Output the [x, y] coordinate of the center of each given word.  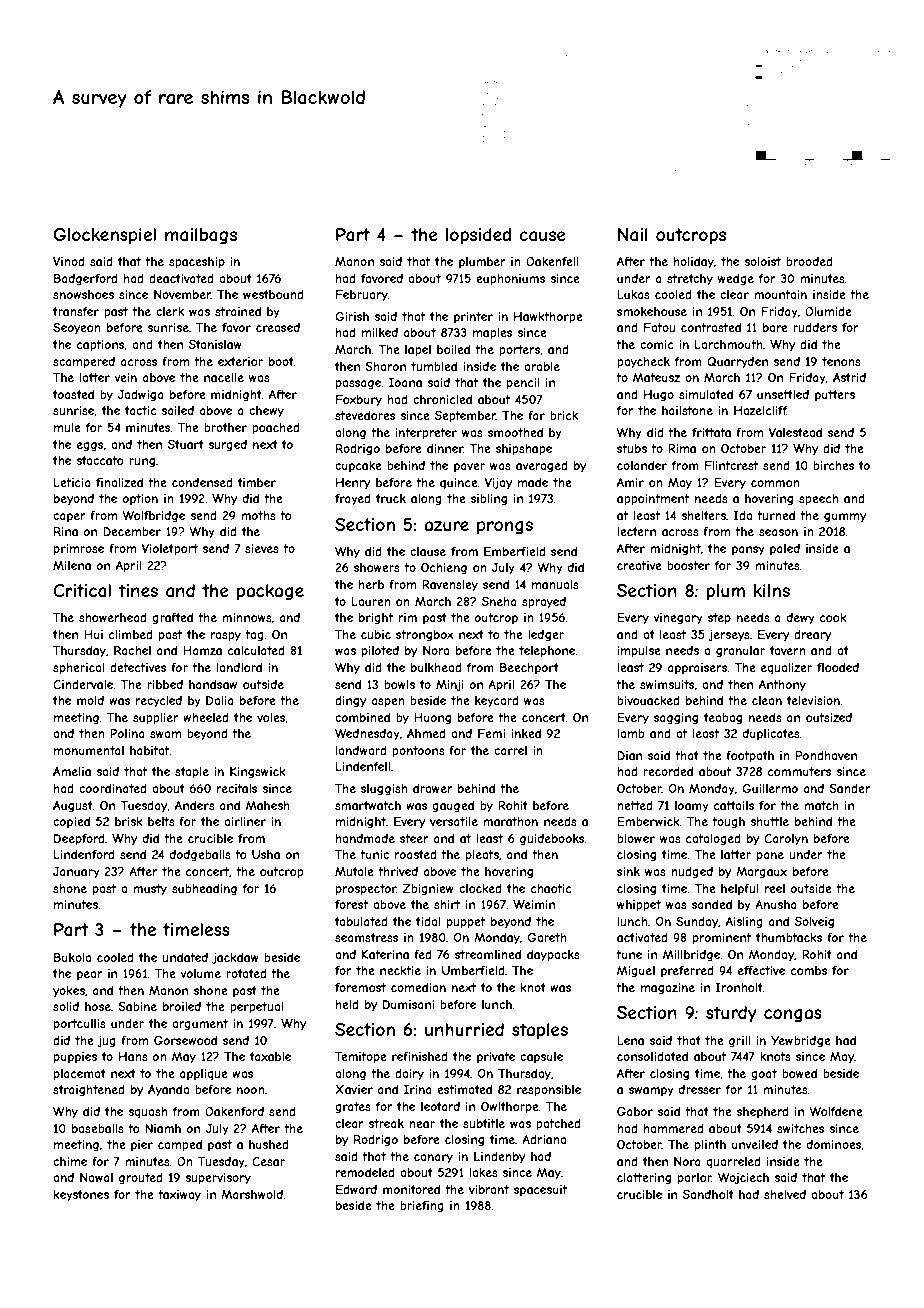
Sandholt [708, 1194]
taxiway [179, 1196]
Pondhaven [826, 755]
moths [258, 515]
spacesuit [540, 1191]
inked [526, 733]
